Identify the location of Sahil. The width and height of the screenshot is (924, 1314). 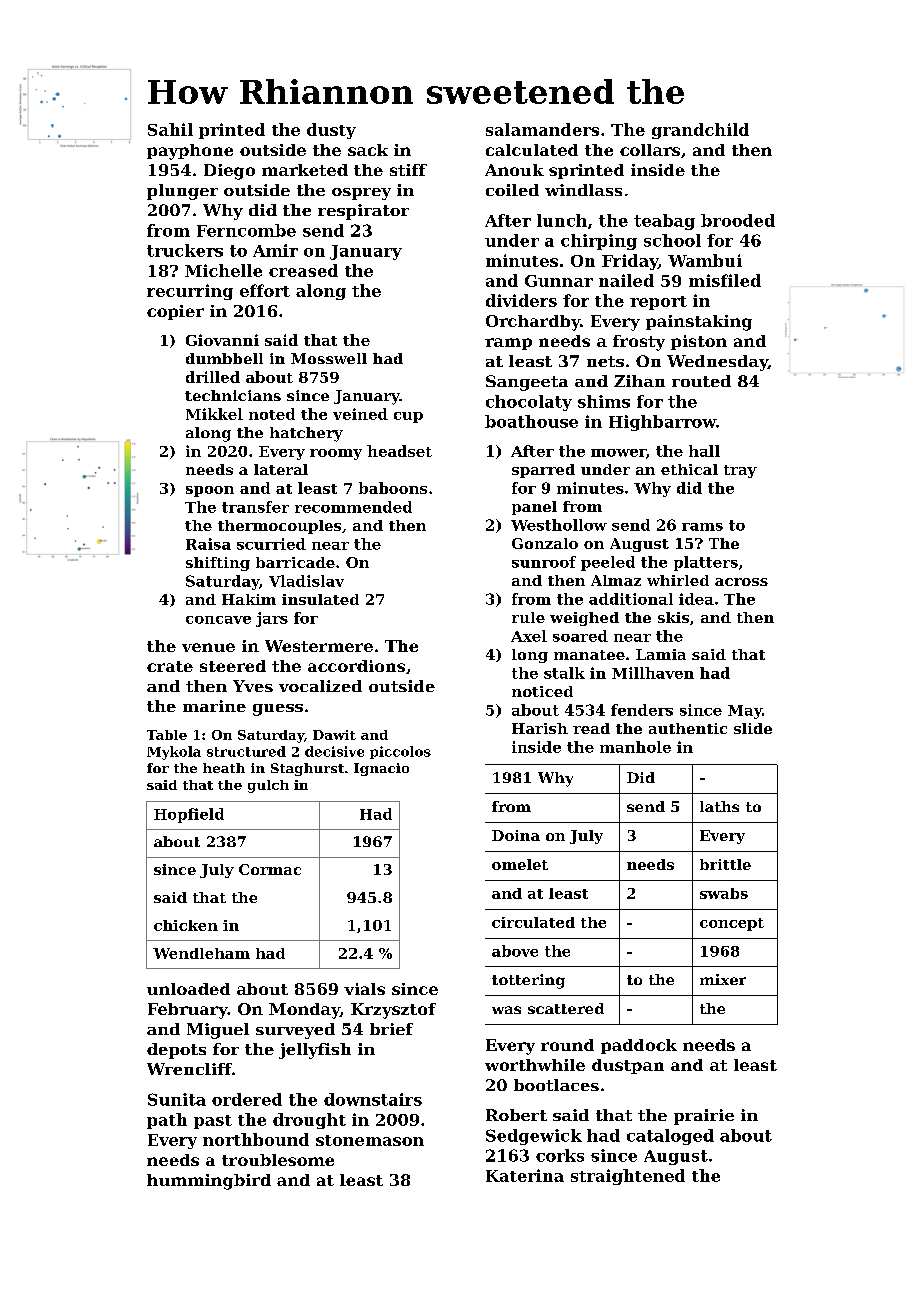
(170, 129).
